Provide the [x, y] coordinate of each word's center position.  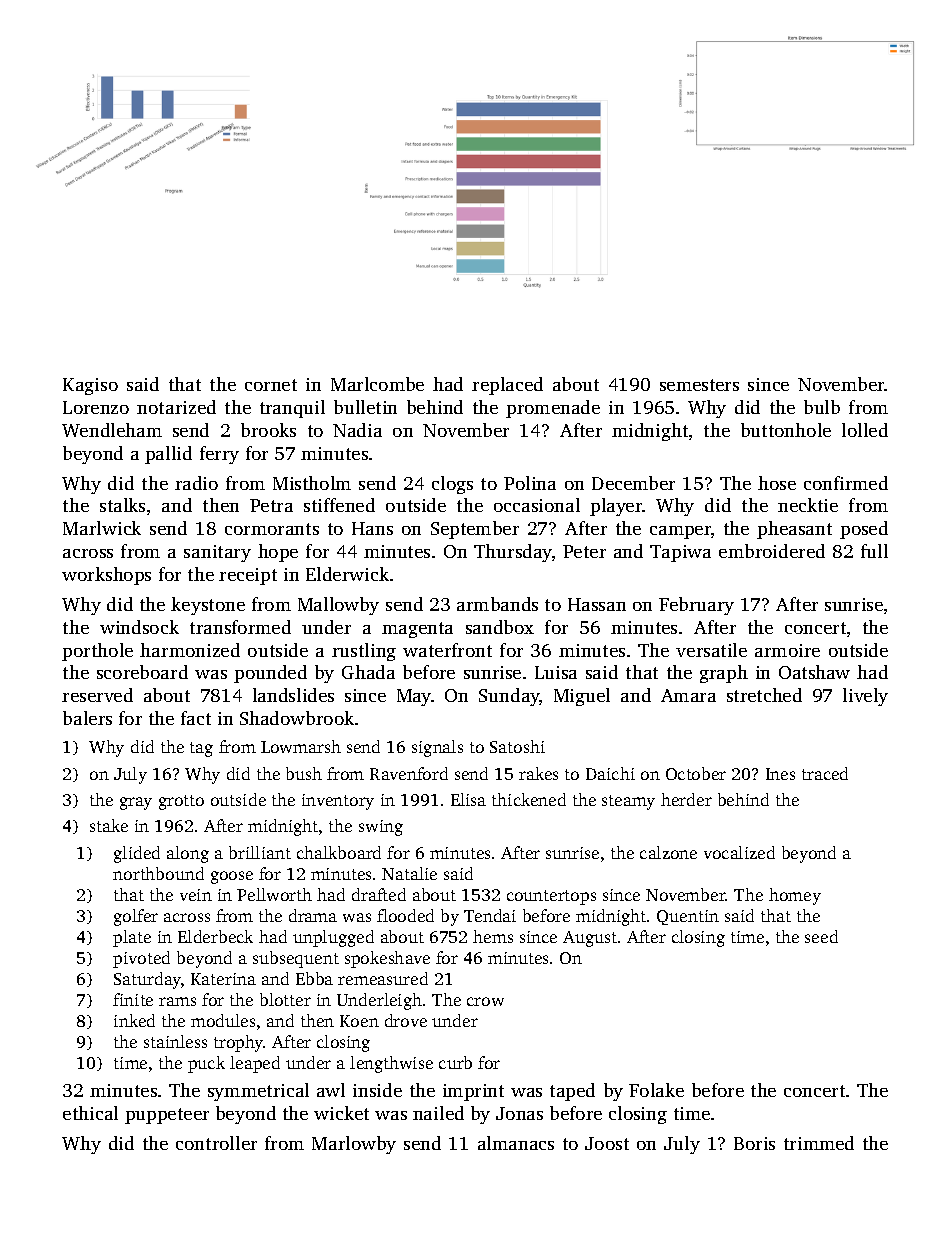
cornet [271, 385]
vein [196, 895]
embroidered [772, 551]
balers [87, 718]
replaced [507, 386]
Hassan [597, 604]
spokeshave [387, 959]
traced [825, 773]
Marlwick [102, 528]
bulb [822, 407]
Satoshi [517, 746]
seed [821, 936]
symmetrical [258, 1092]
